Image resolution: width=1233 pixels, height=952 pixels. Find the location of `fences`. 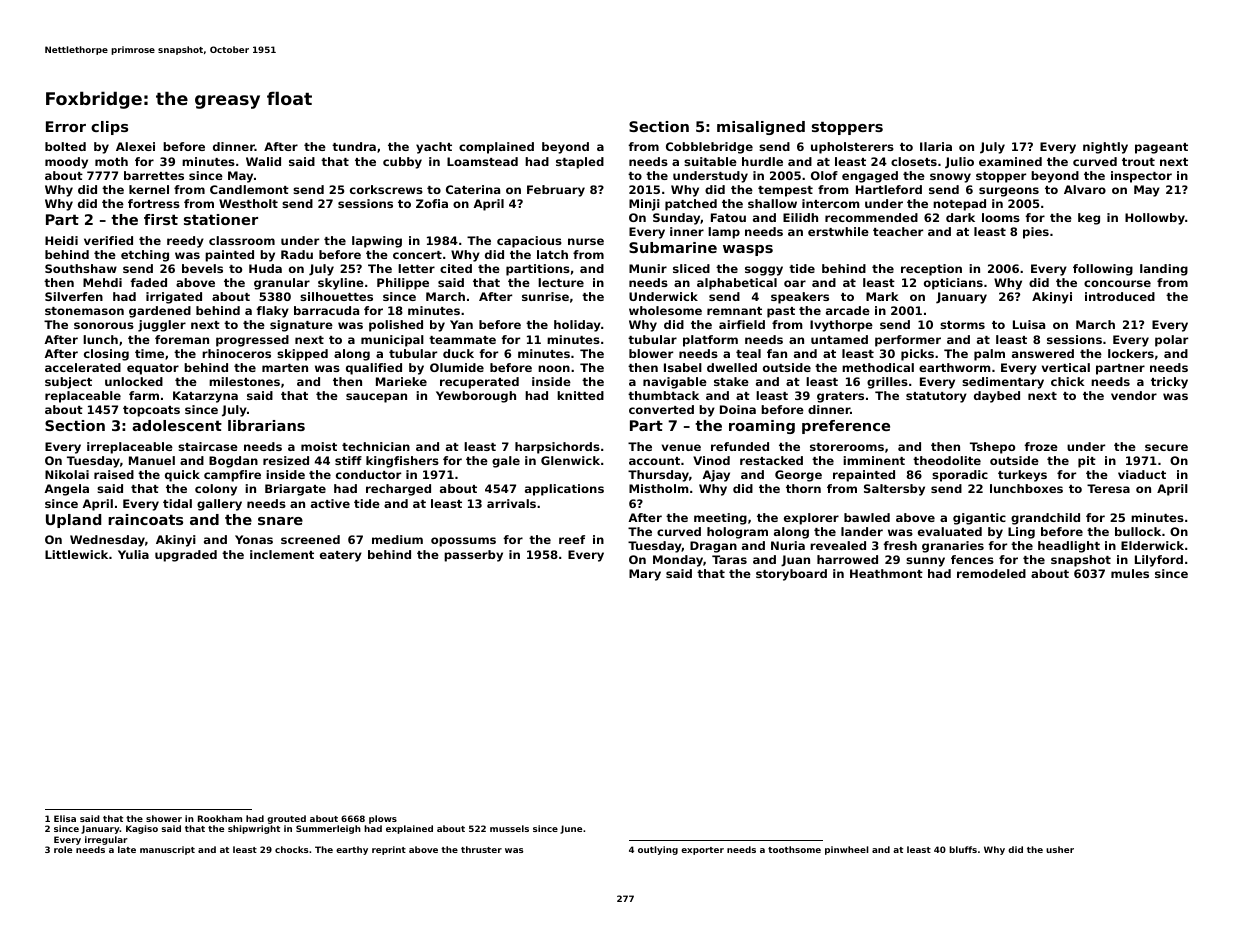

fences is located at coordinates (972, 559).
